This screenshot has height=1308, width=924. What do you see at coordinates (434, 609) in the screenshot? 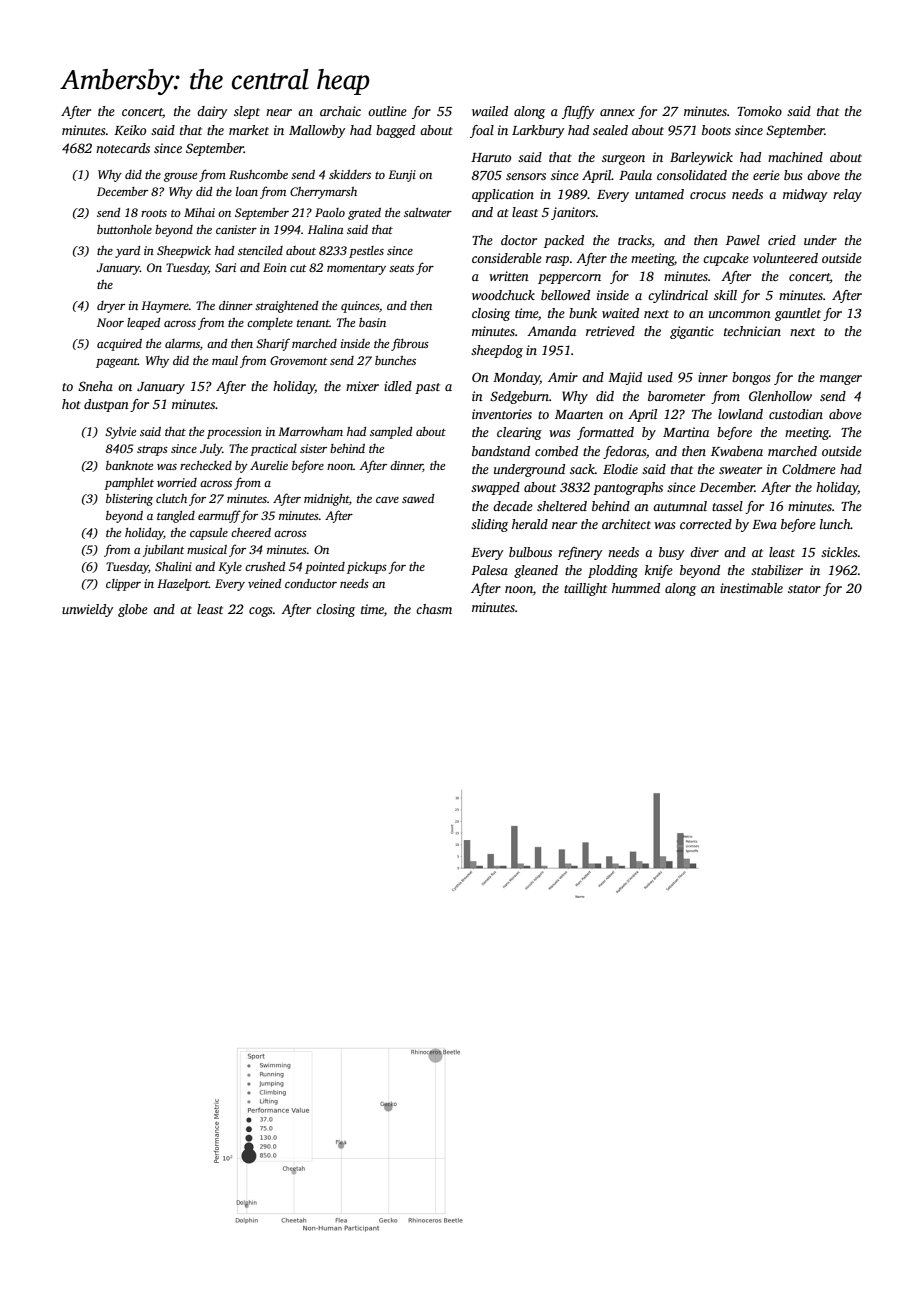
I see `chasm` at bounding box center [434, 609].
